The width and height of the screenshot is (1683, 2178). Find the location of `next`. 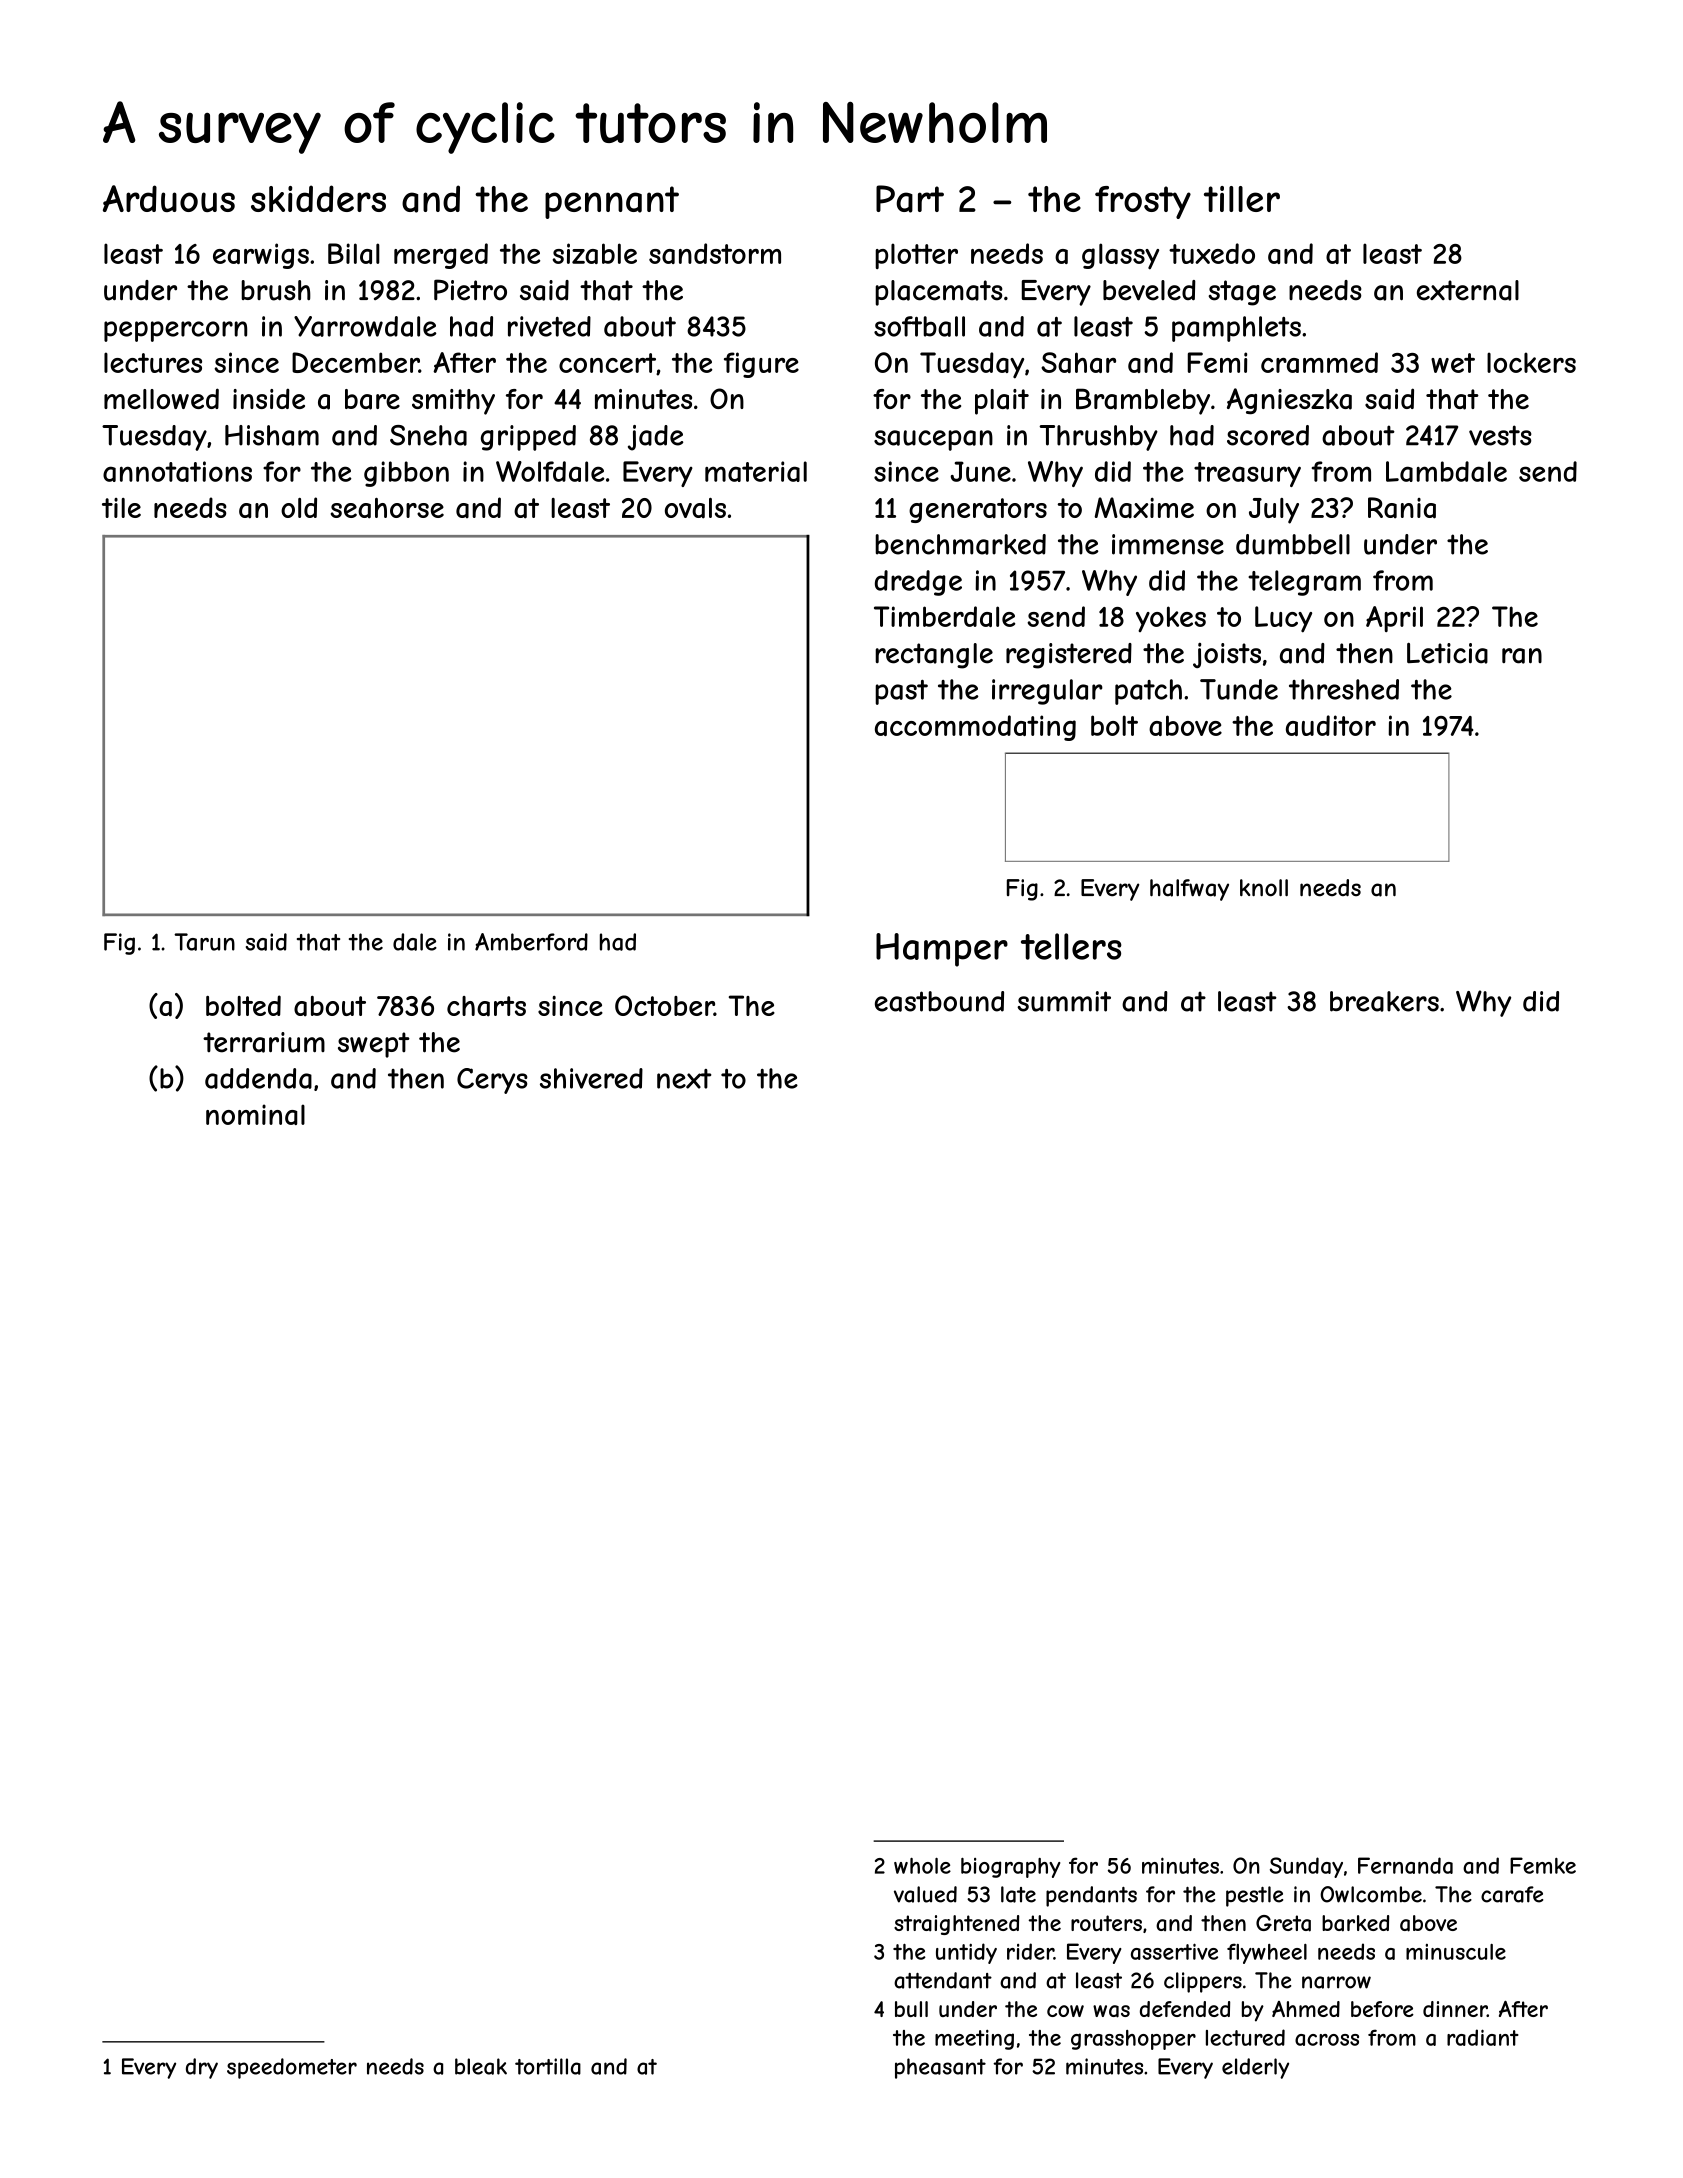

next is located at coordinates (684, 1079).
